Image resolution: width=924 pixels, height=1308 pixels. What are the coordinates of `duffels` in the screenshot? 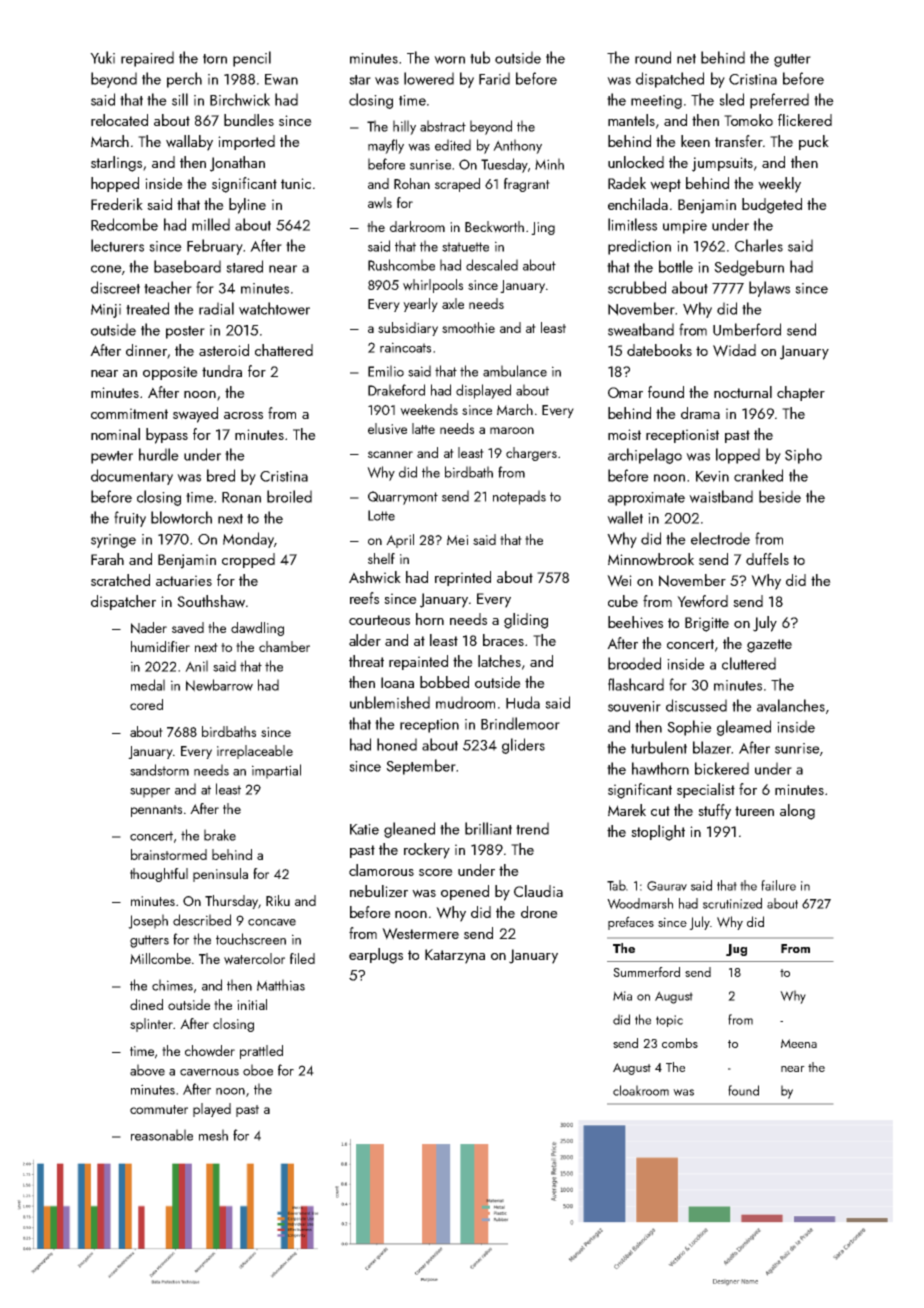 It's located at (767, 559).
